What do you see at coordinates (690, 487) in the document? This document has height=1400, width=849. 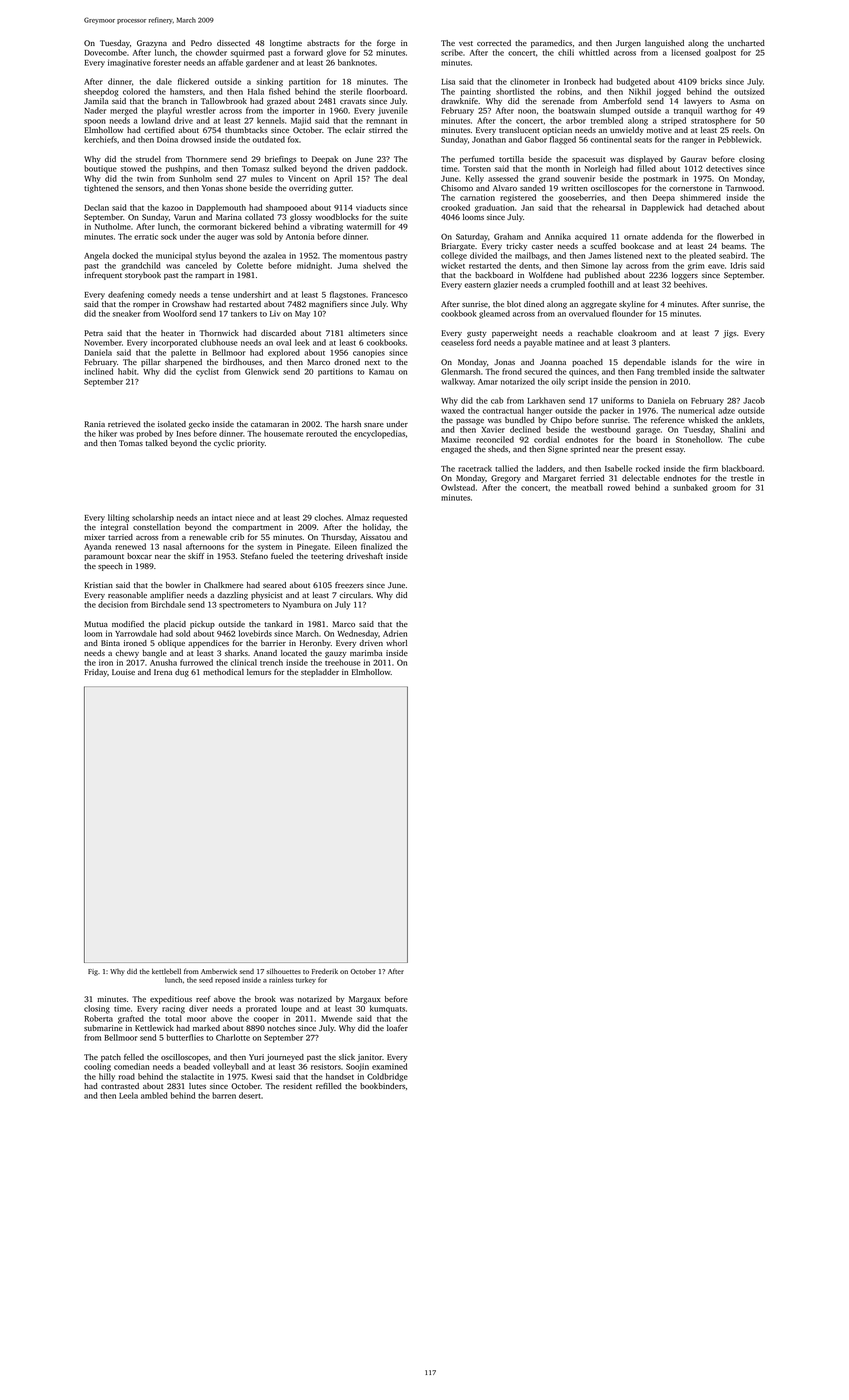 I see `sunbaked` at bounding box center [690, 487].
